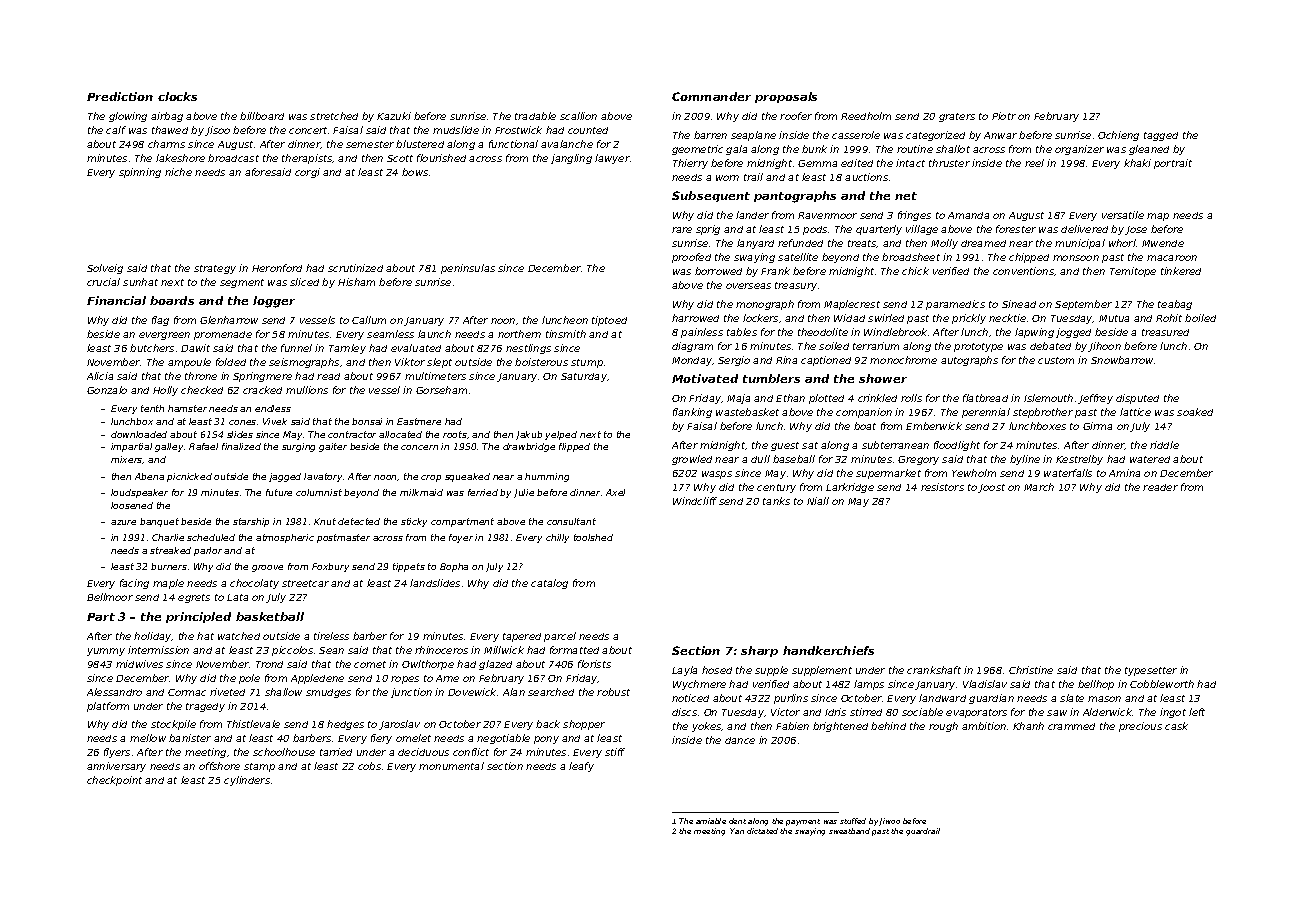 The height and width of the screenshot is (924, 1308). Describe the element at coordinates (737, 831) in the screenshot. I see `Yan` at that location.
